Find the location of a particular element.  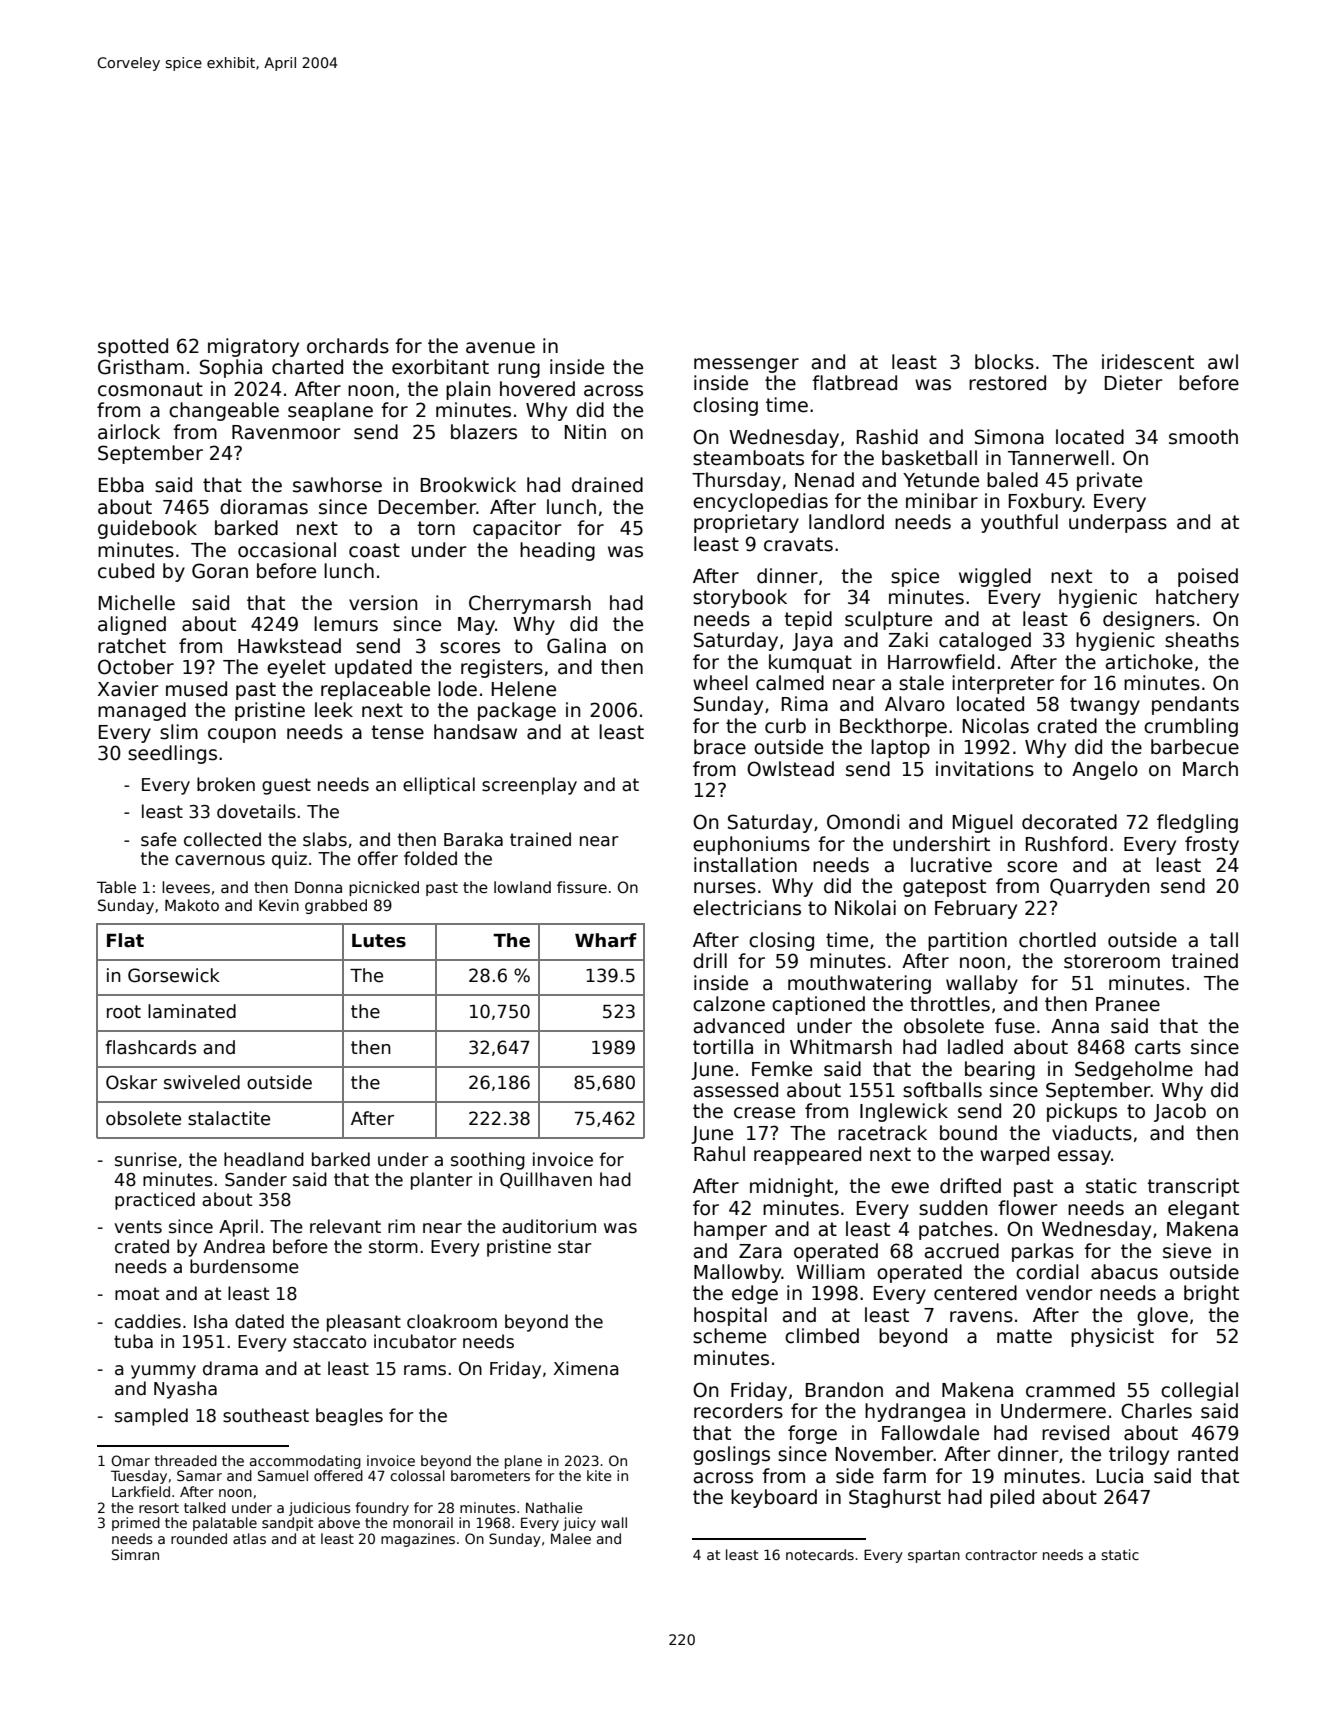

version is located at coordinates (383, 603).
